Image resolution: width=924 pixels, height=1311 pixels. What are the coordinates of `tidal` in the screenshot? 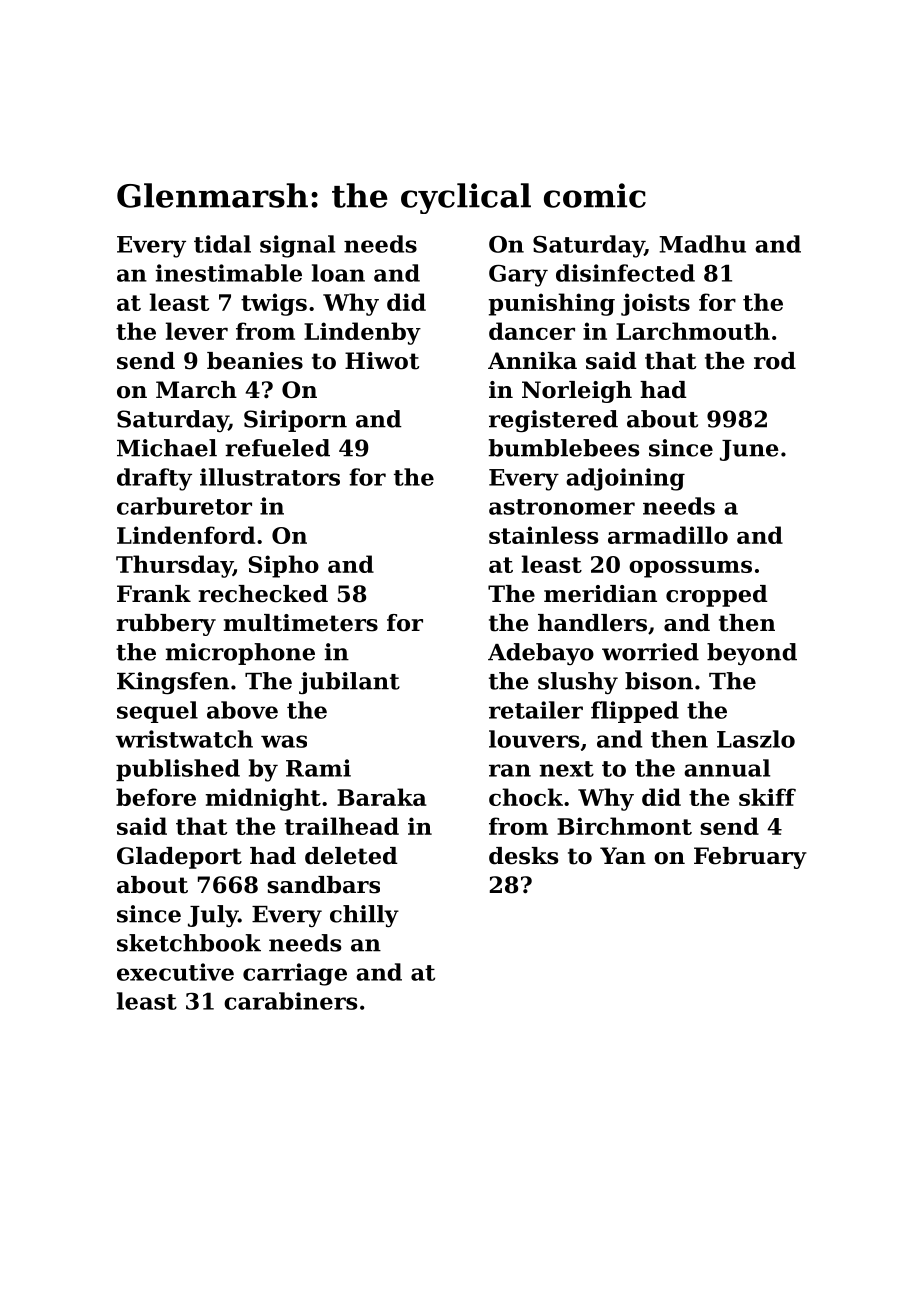 It's located at (222, 244).
